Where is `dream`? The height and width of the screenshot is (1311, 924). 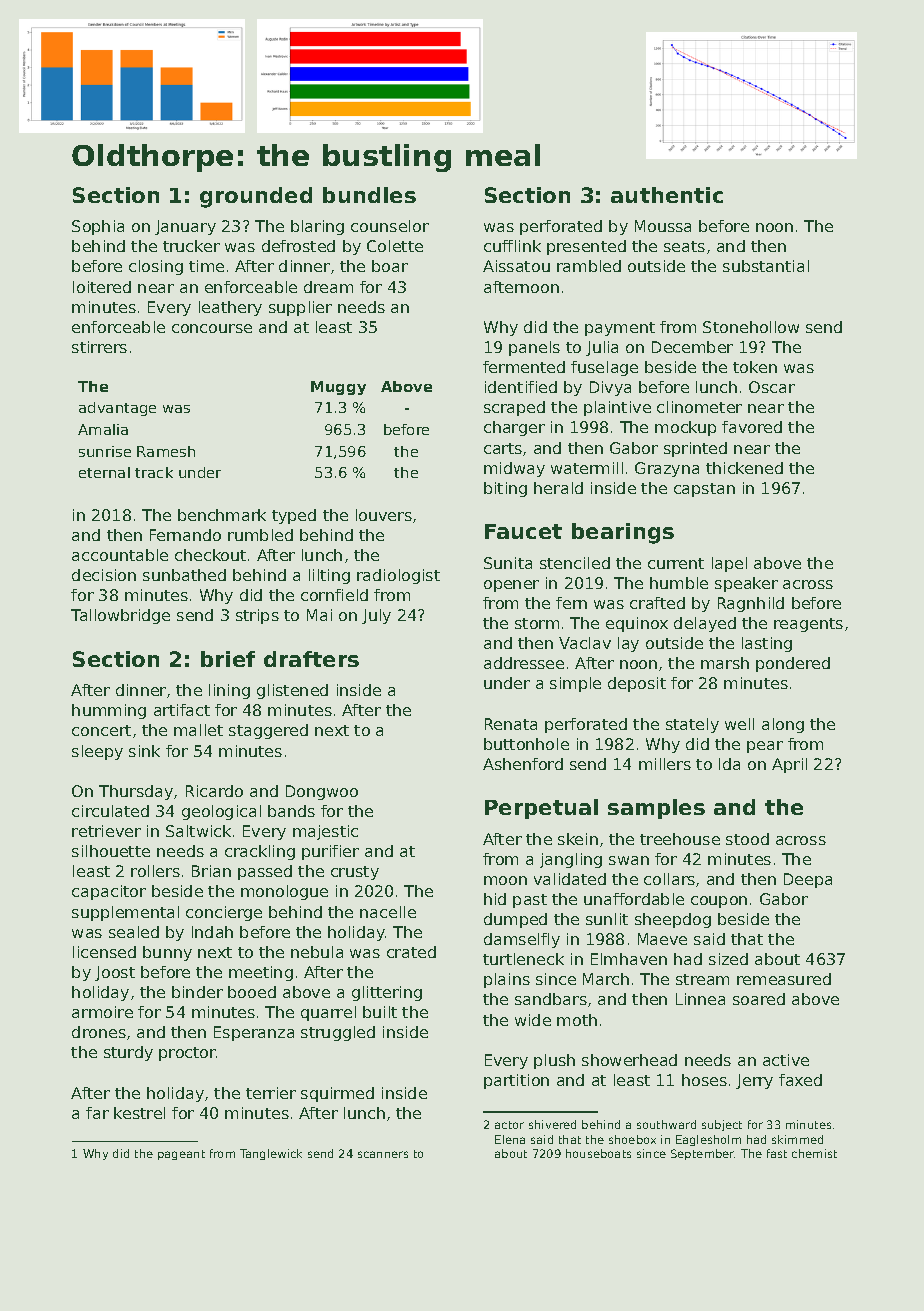
dream is located at coordinates (328, 287).
